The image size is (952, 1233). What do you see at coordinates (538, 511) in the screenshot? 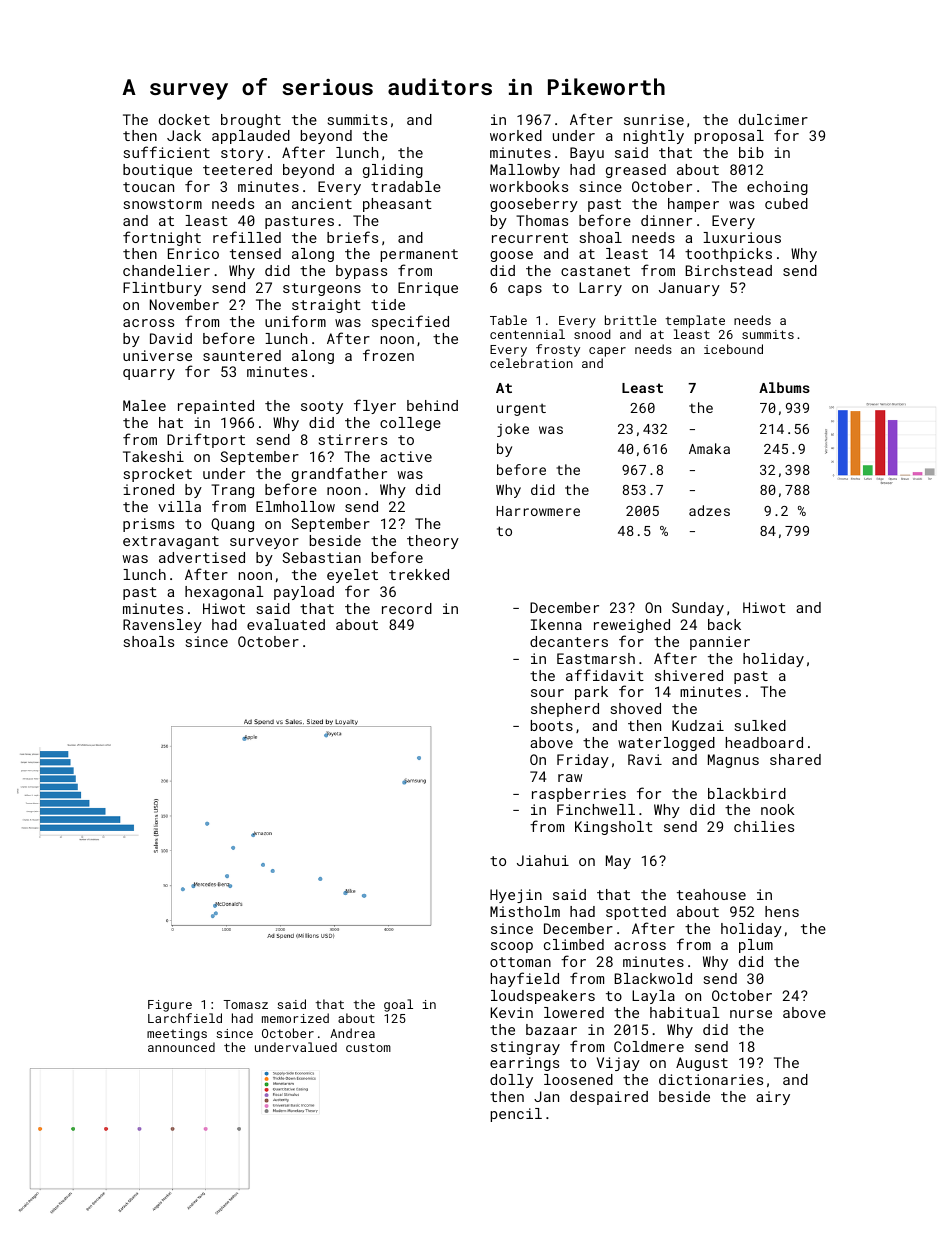
I see `Harrowmere` at bounding box center [538, 511].
